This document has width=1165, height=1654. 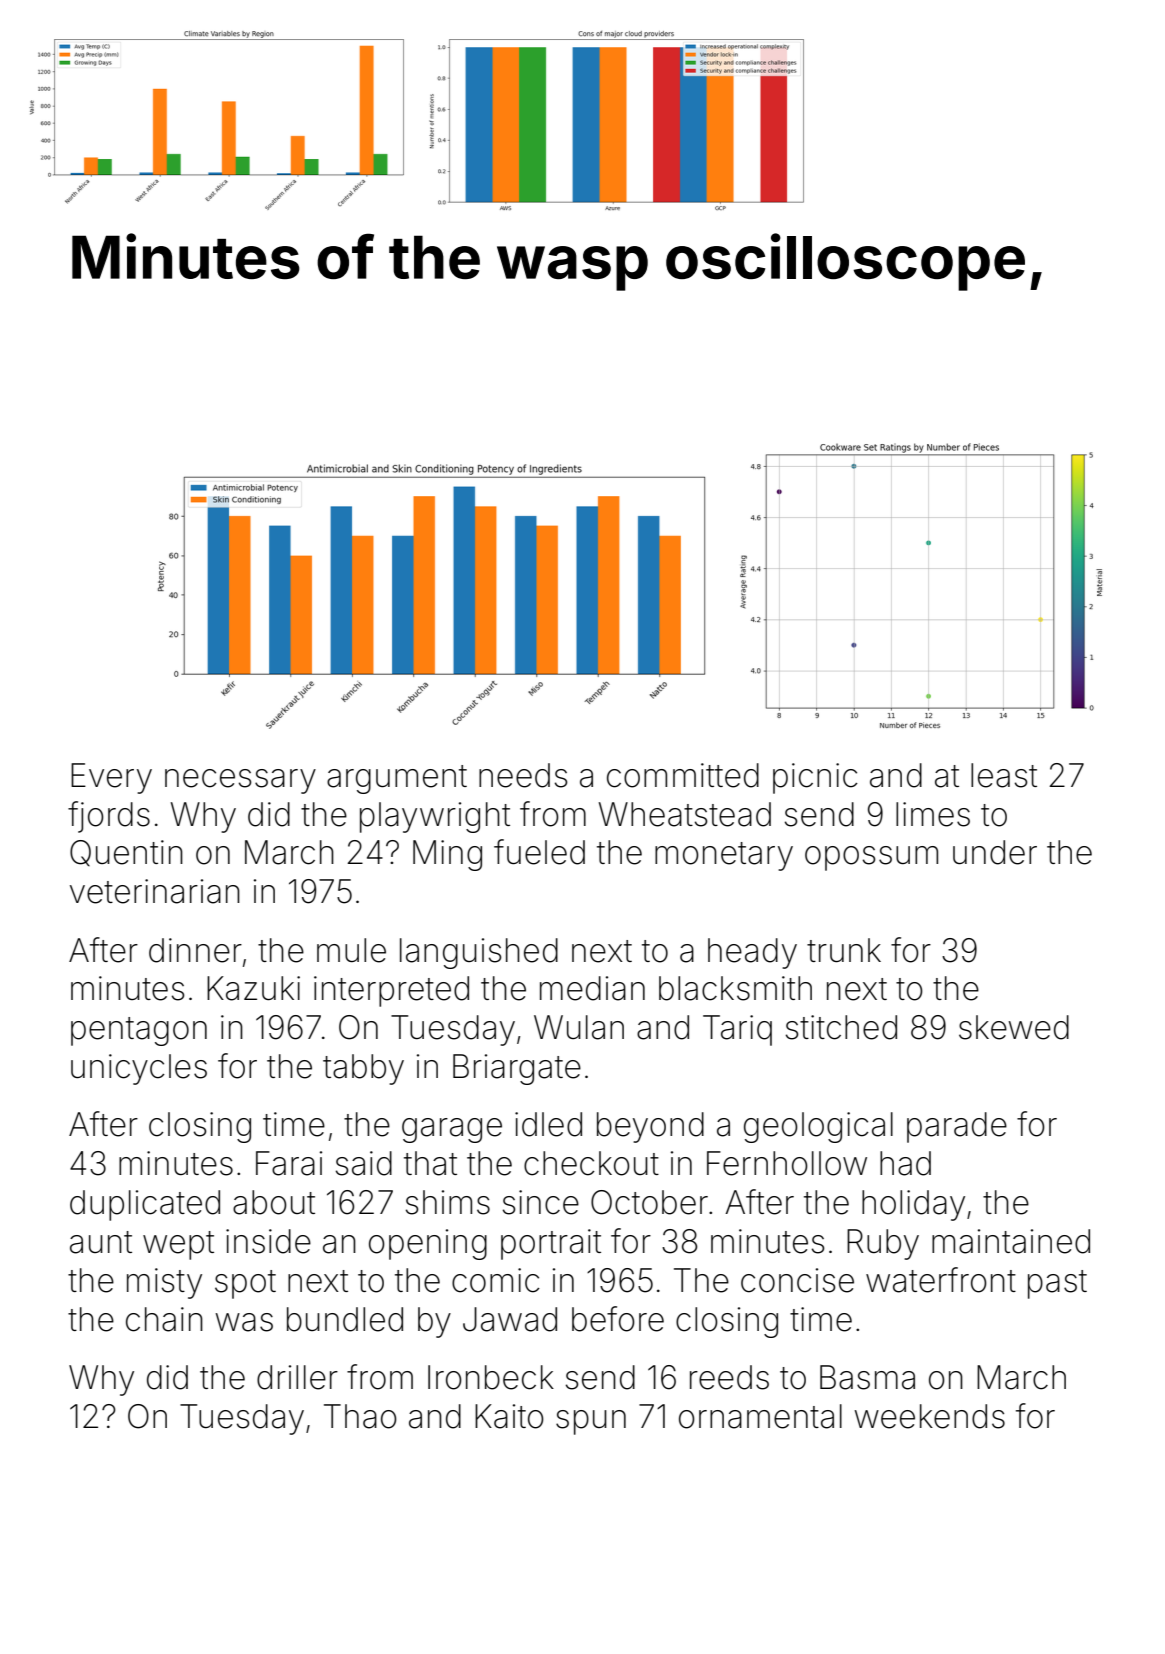 I want to click on parade, so click(x=957, y=1127).
